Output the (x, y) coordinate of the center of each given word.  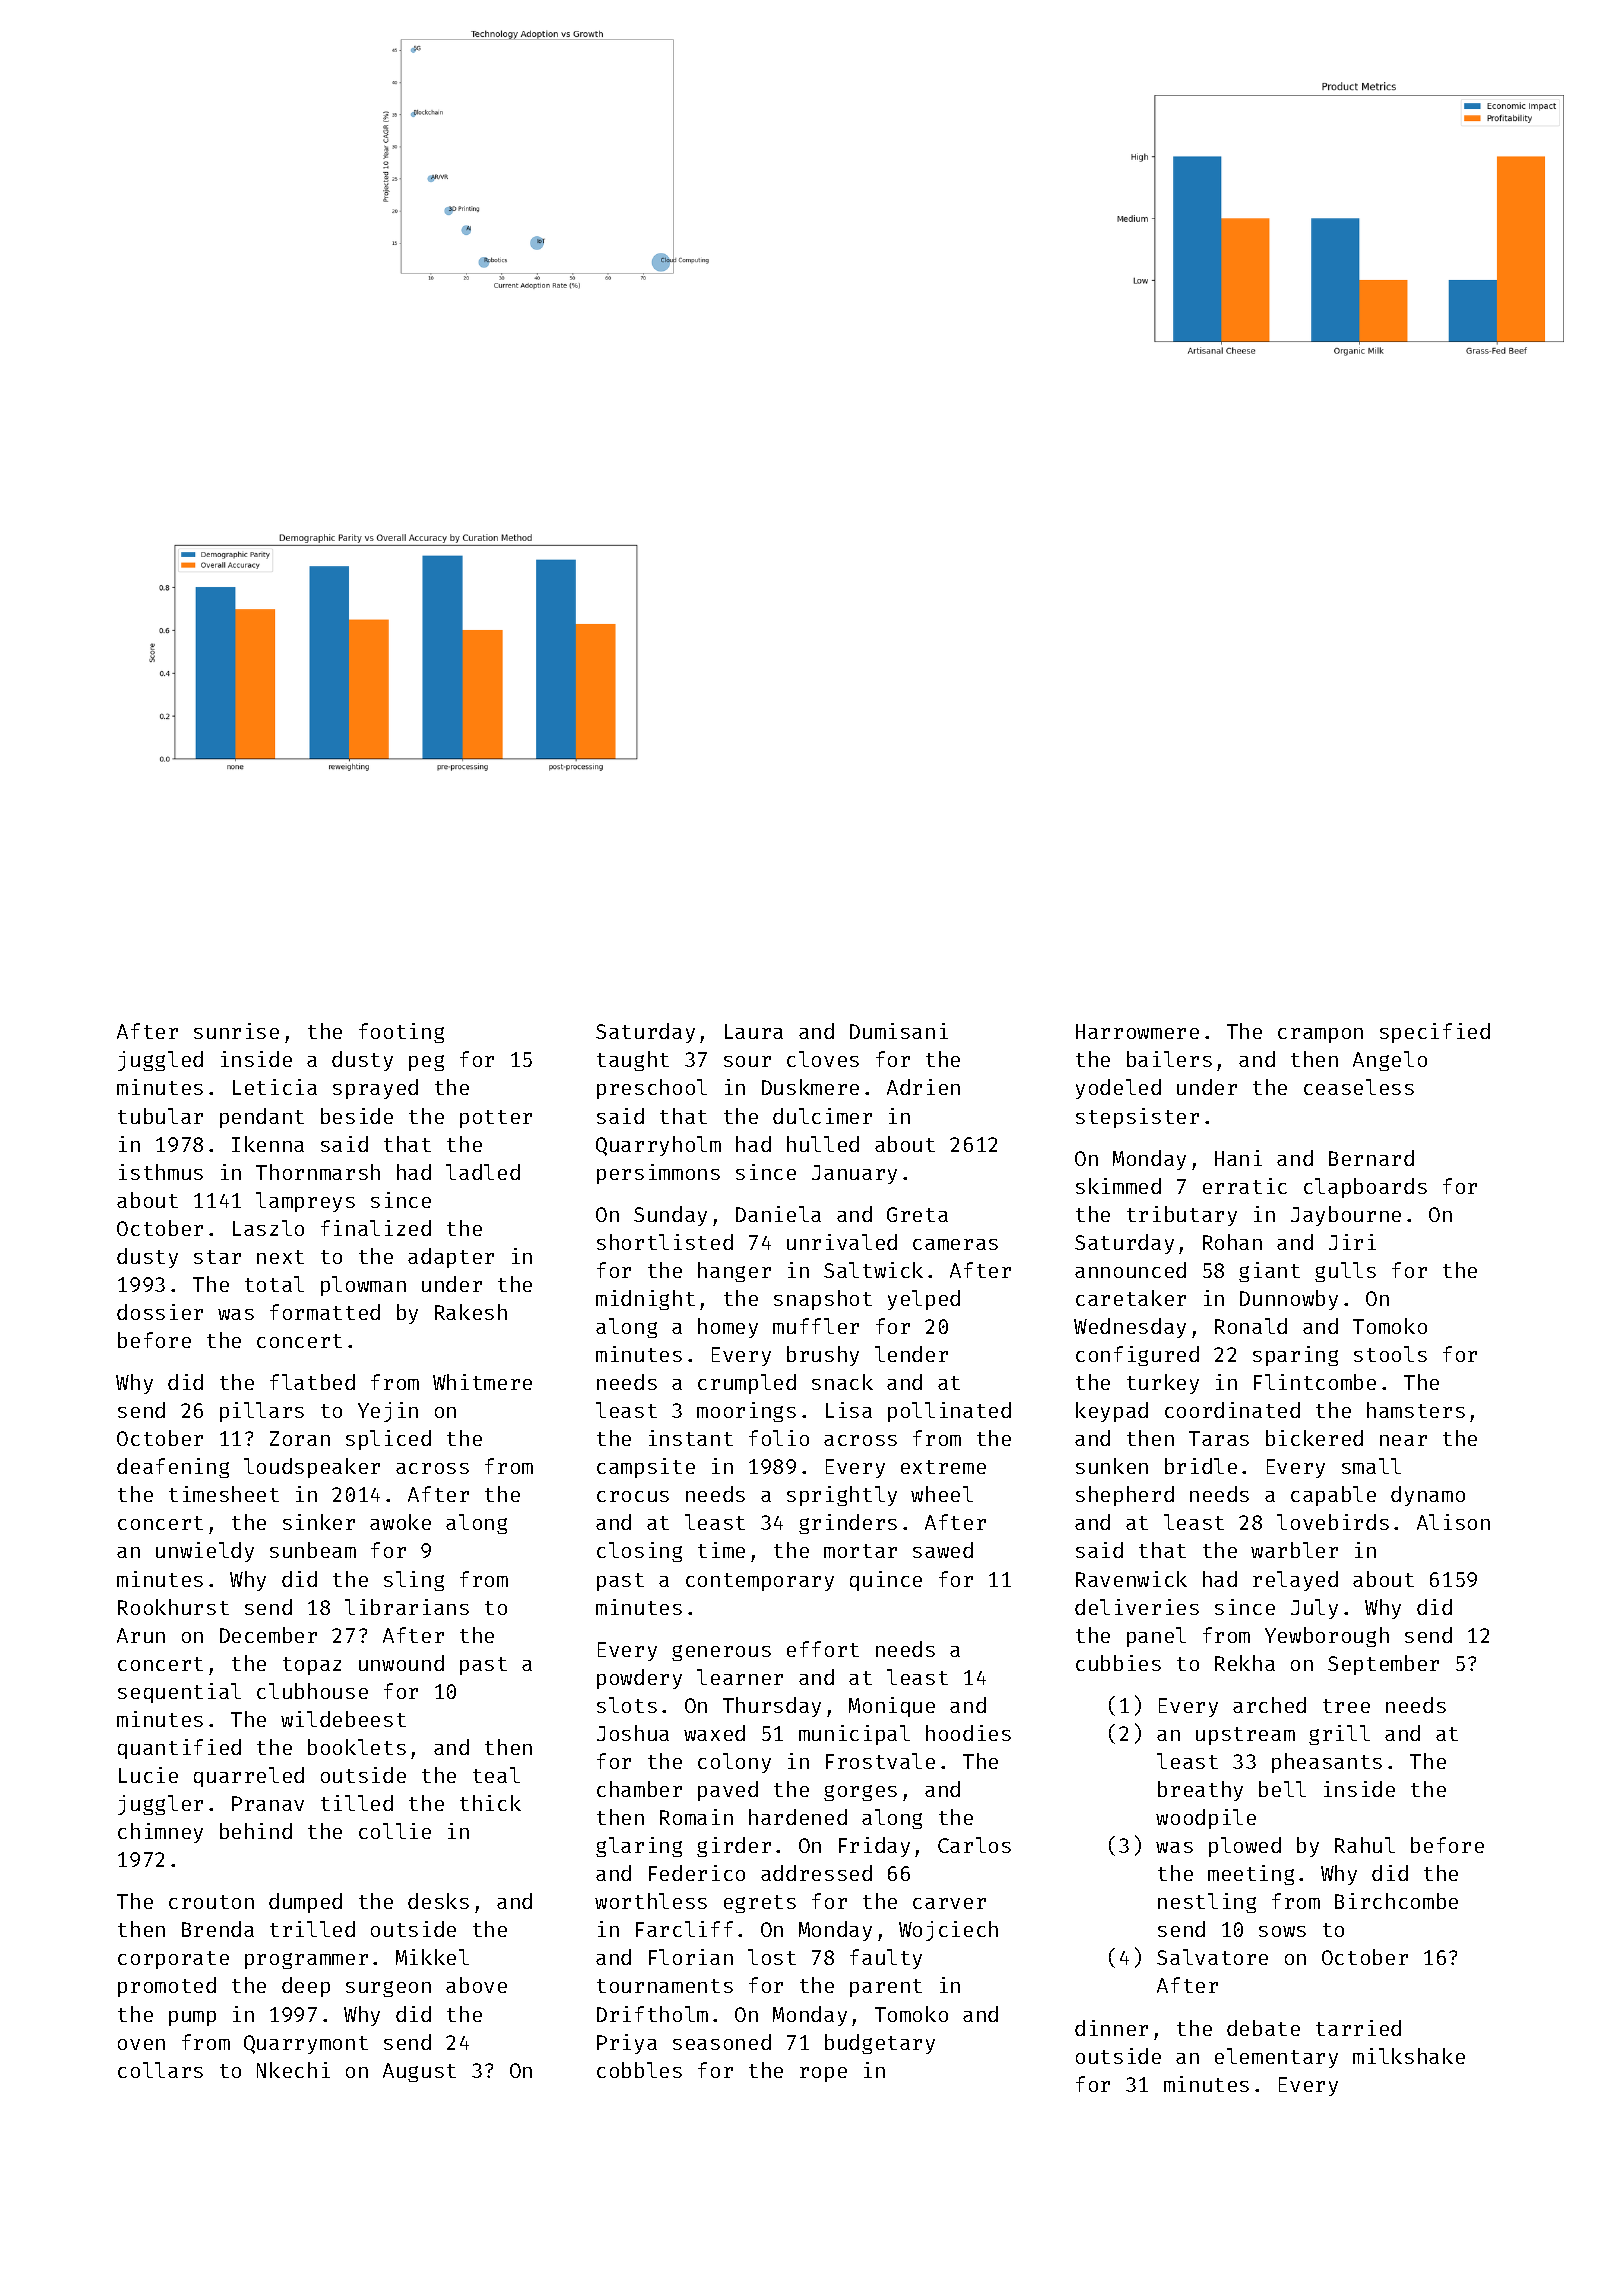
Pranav (268, 1803)
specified (1435, 1033)
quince (886, 1581)
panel (1156, 1637)
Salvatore (1212, 1957)
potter (496, 1119)
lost (772, 1957)
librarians (407, 1607)
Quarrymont (306, 2044)
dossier (160, 1312)
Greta (917, 1214)
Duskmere (810, 1087)
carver (949, 1903)
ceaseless (1359, 1087)
